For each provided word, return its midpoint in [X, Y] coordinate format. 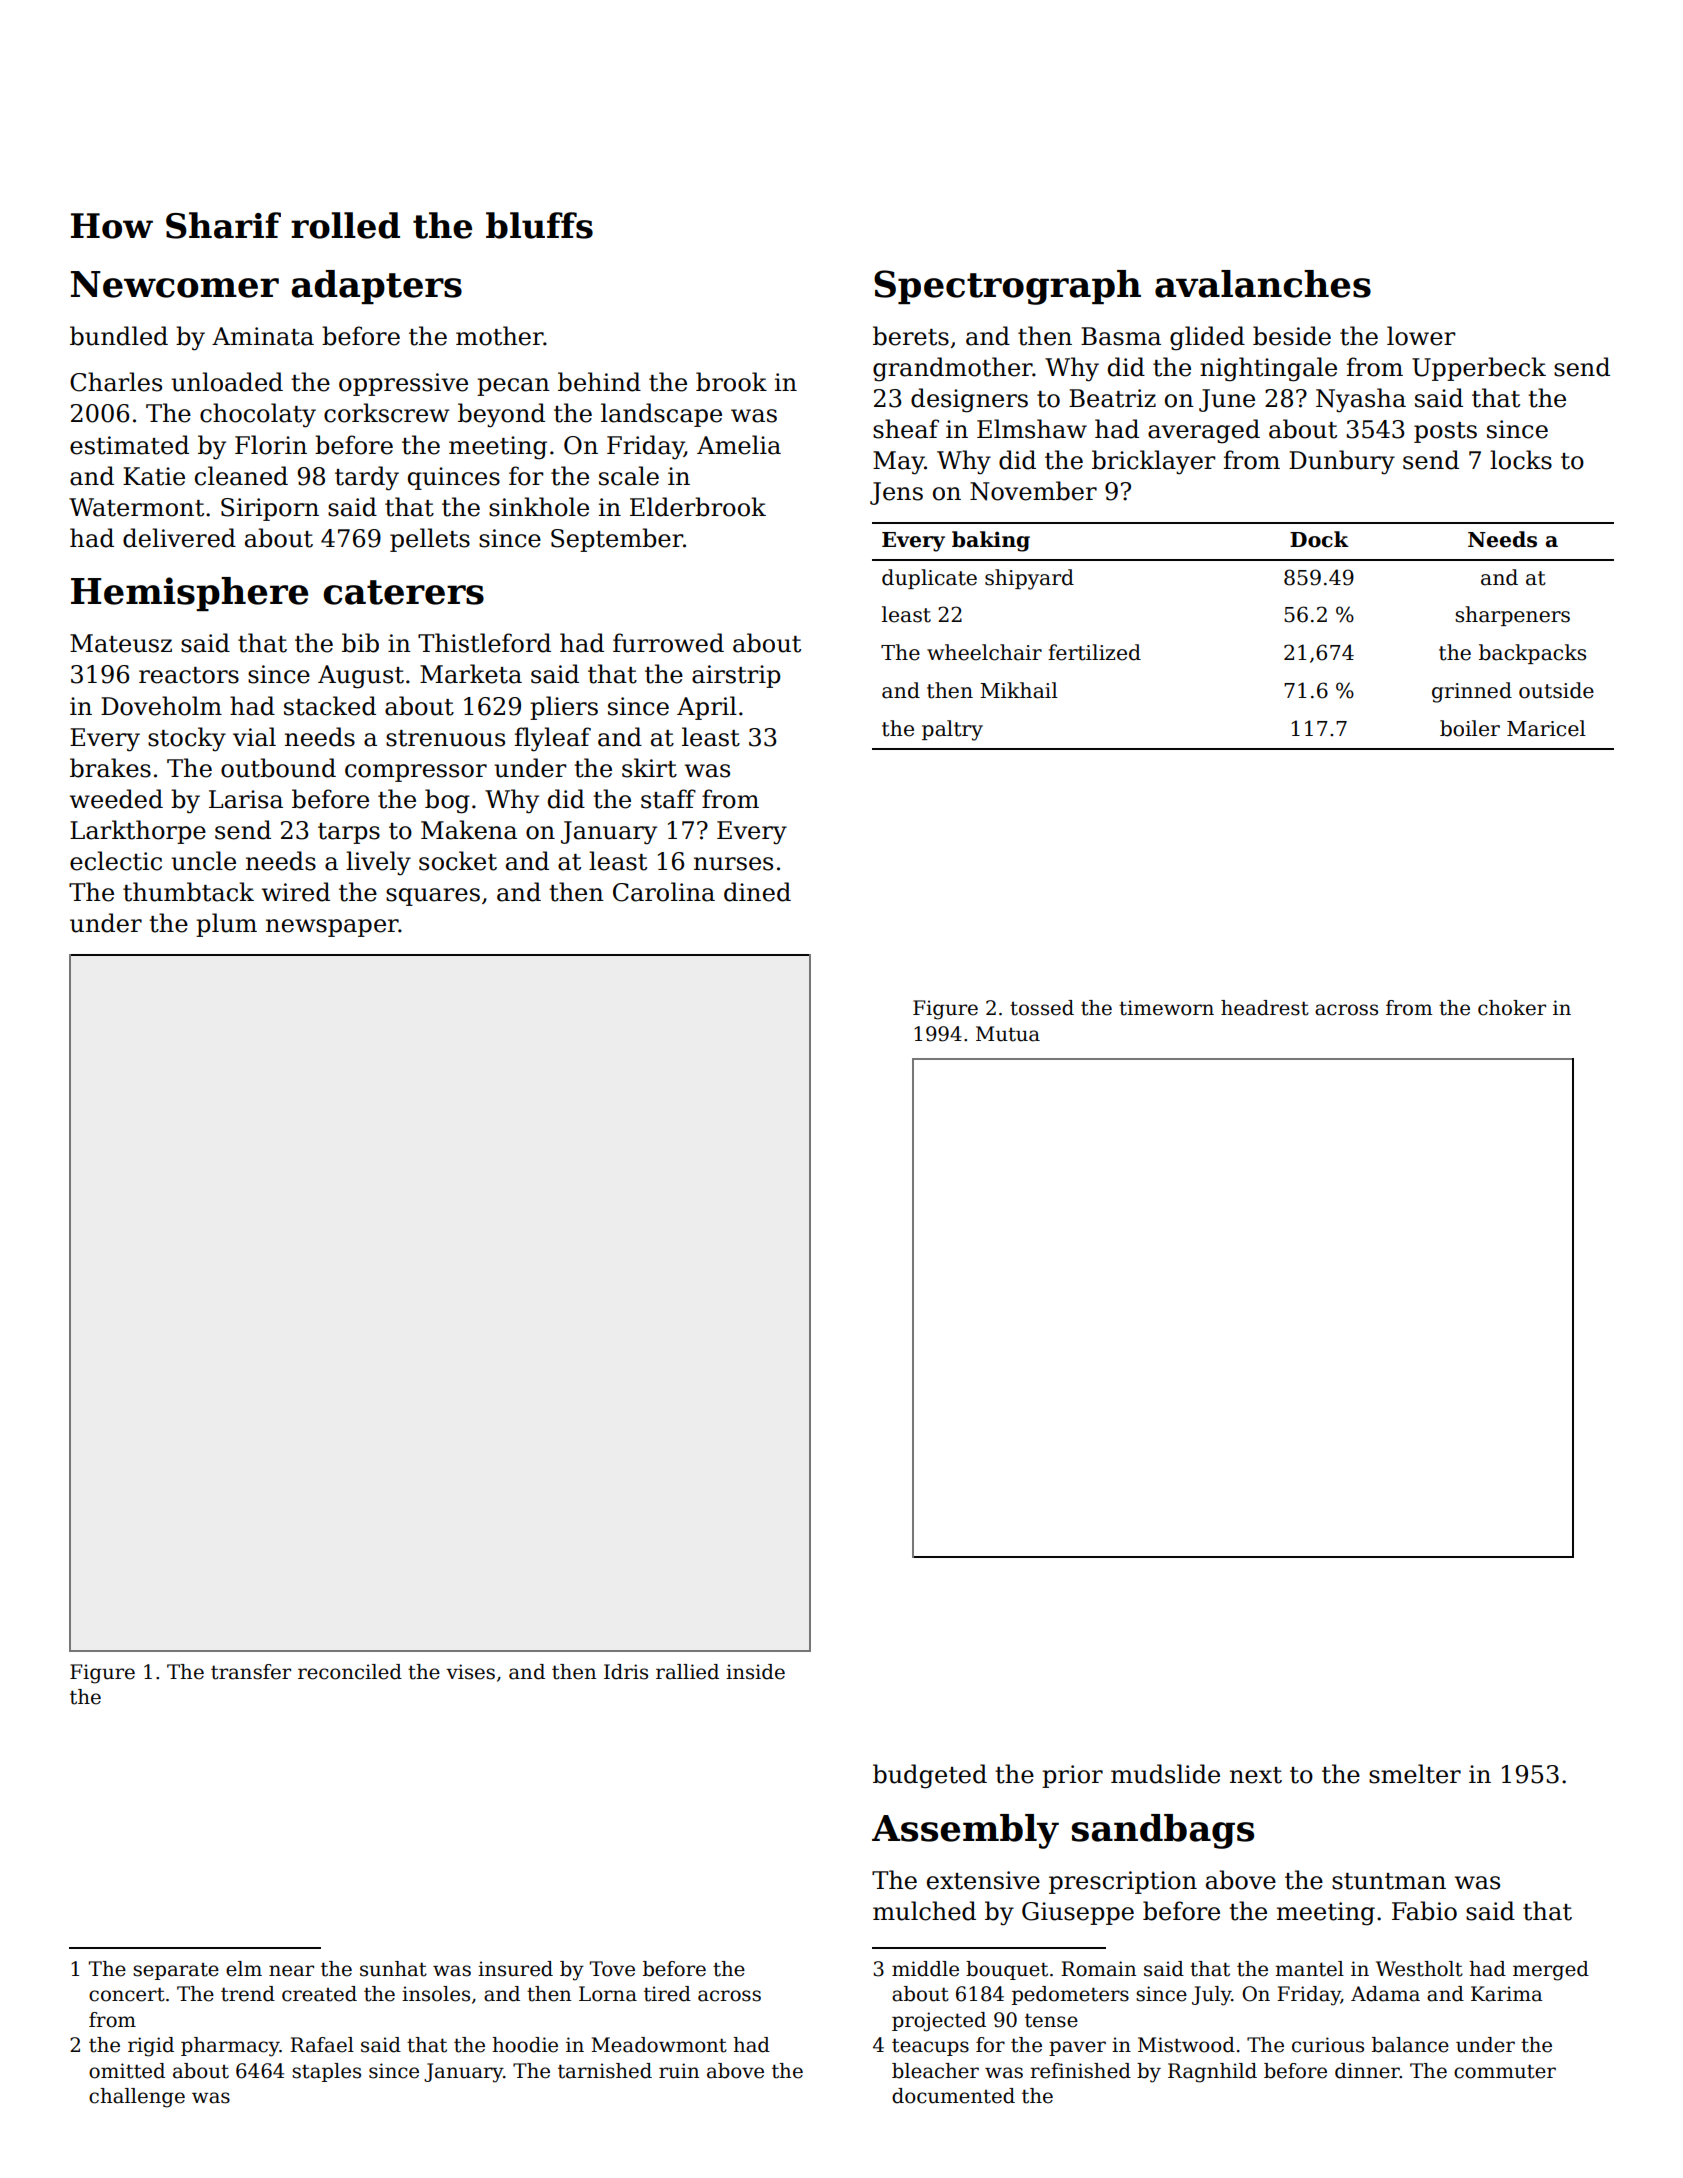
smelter [1415, 1774]
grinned [1472, 692]
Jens [896, 493]
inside [755, 1672]
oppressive [403, 384]
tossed [1042, 1008]
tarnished [605, 2071]
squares [433, 897]
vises [470, 1672]
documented [953, 2096]
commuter [1505, 2071]
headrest [1265, 1008]
